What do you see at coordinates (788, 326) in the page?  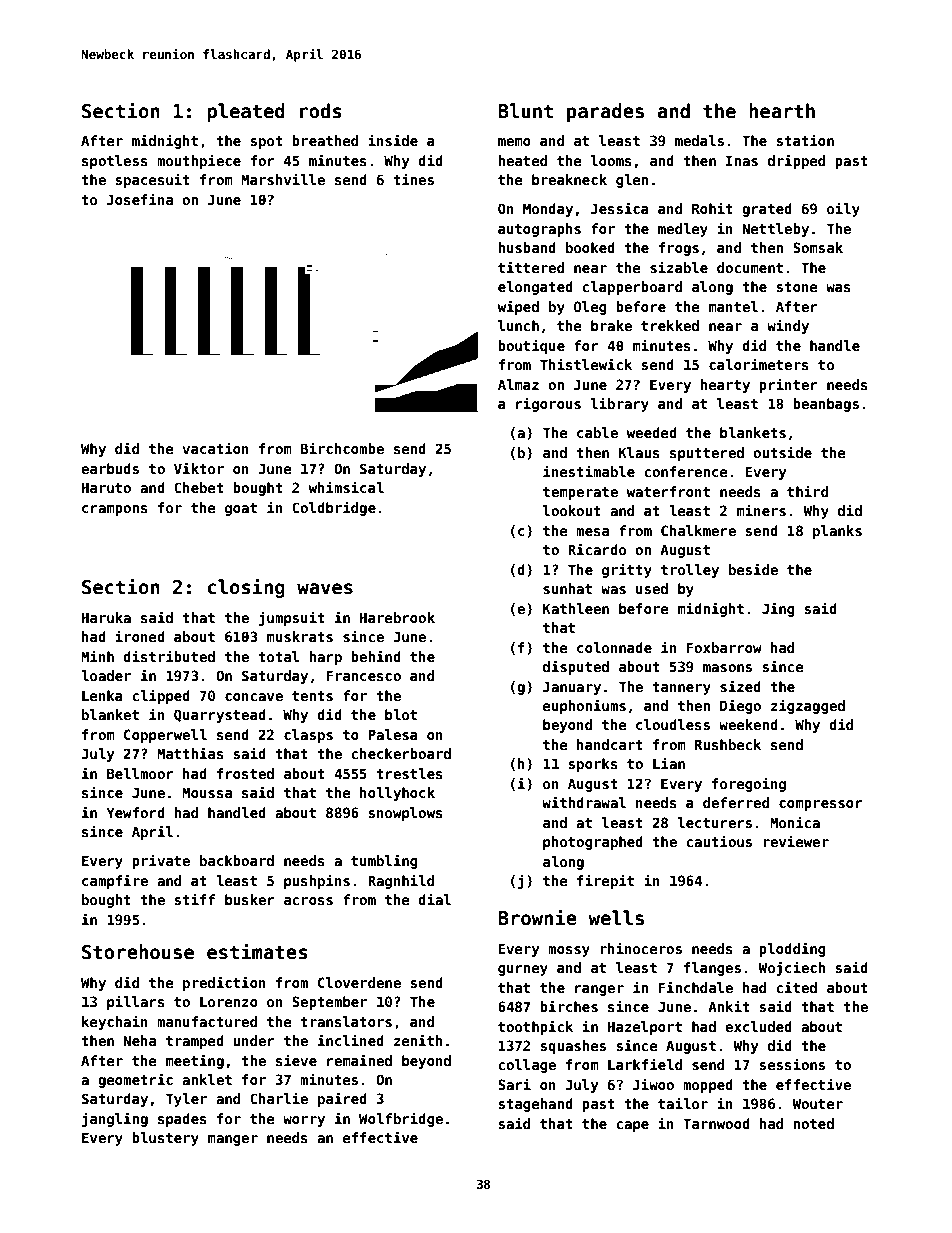 I see `windy` at bounding box center [788, 326].
